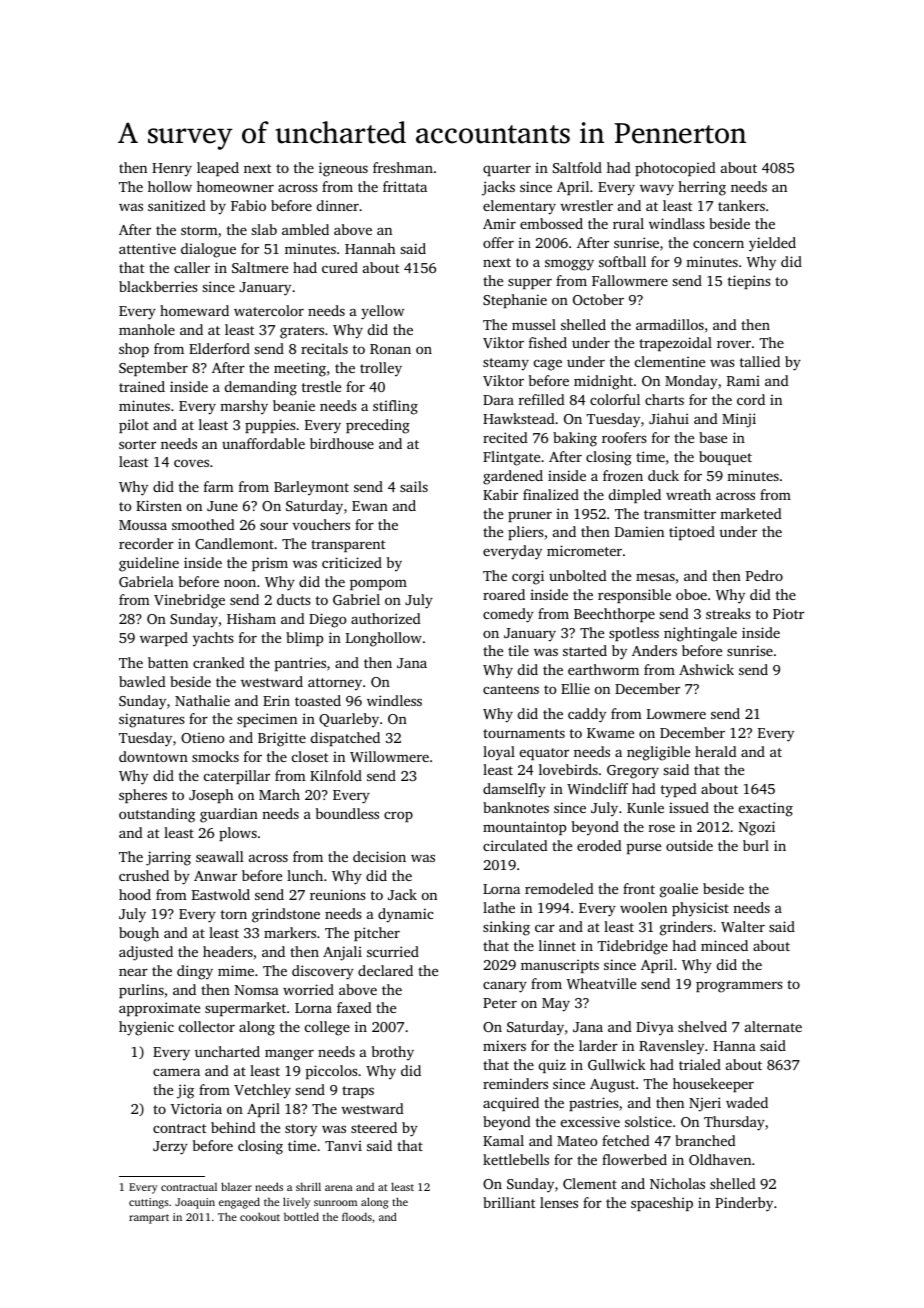 This screenshot has width=924, height=1308. I want to click on tallied, so click(760, 361).
